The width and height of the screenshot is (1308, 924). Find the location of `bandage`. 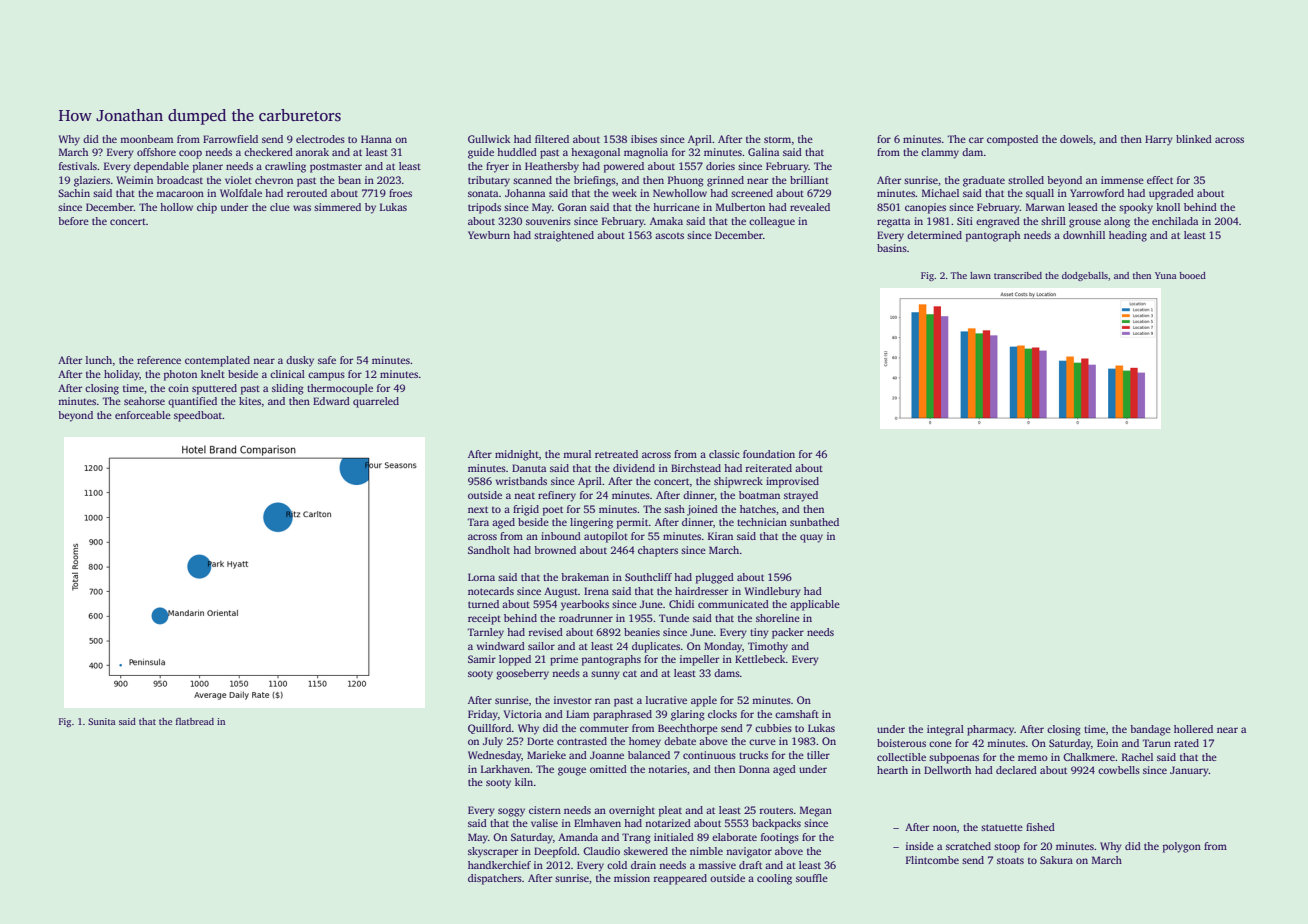

bandage is located at coordinates (1150, 730).
